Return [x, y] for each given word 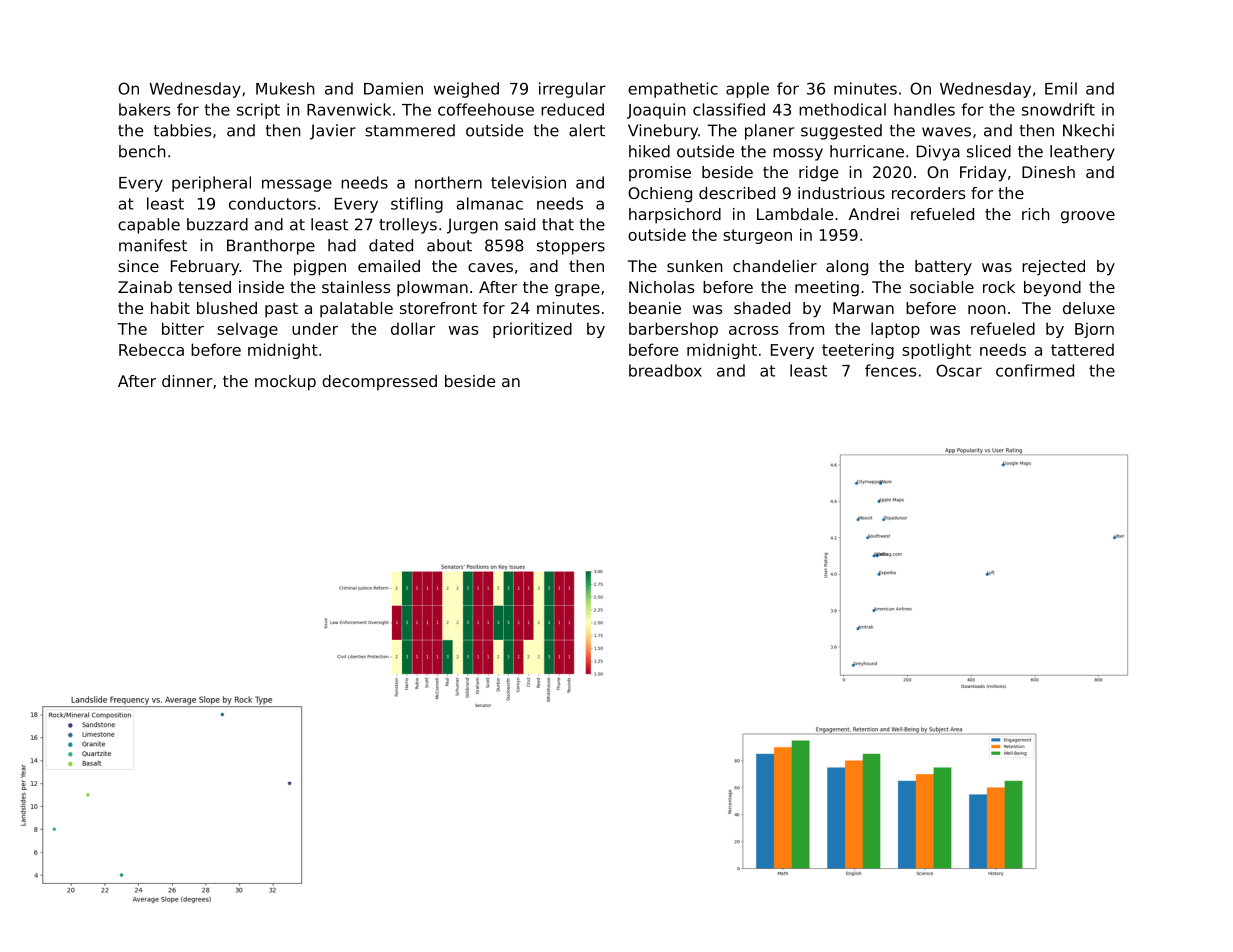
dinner [187, 381]
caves [490, 267]
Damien [393, 88]
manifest [153, 245]
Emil [1061, 88]
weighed [466, 90]
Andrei [874, 214]
